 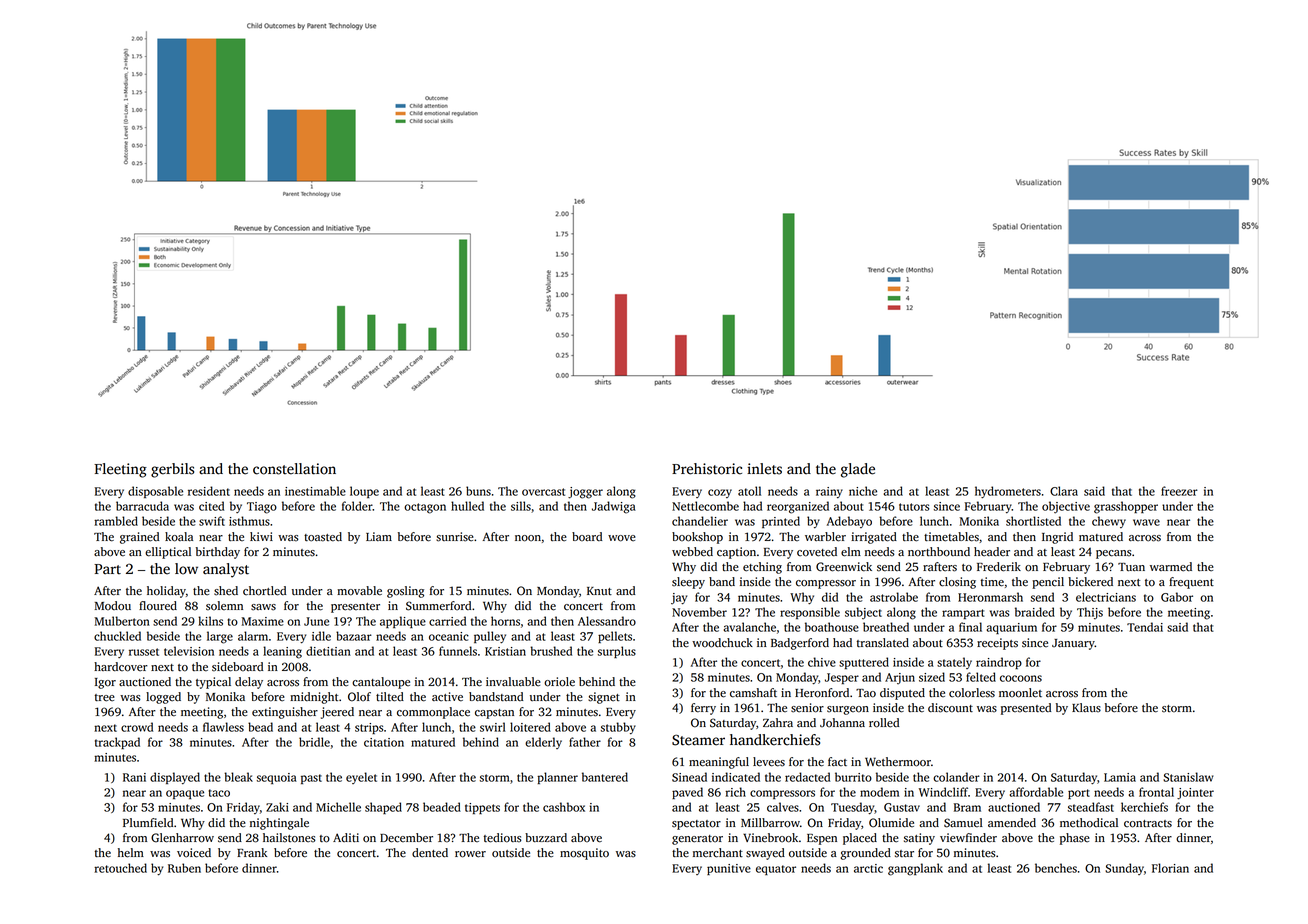 What do you see at coordinates (1086, 708) in the screenshot?
I see `Klaus` at bounding box center [1086, 708].
